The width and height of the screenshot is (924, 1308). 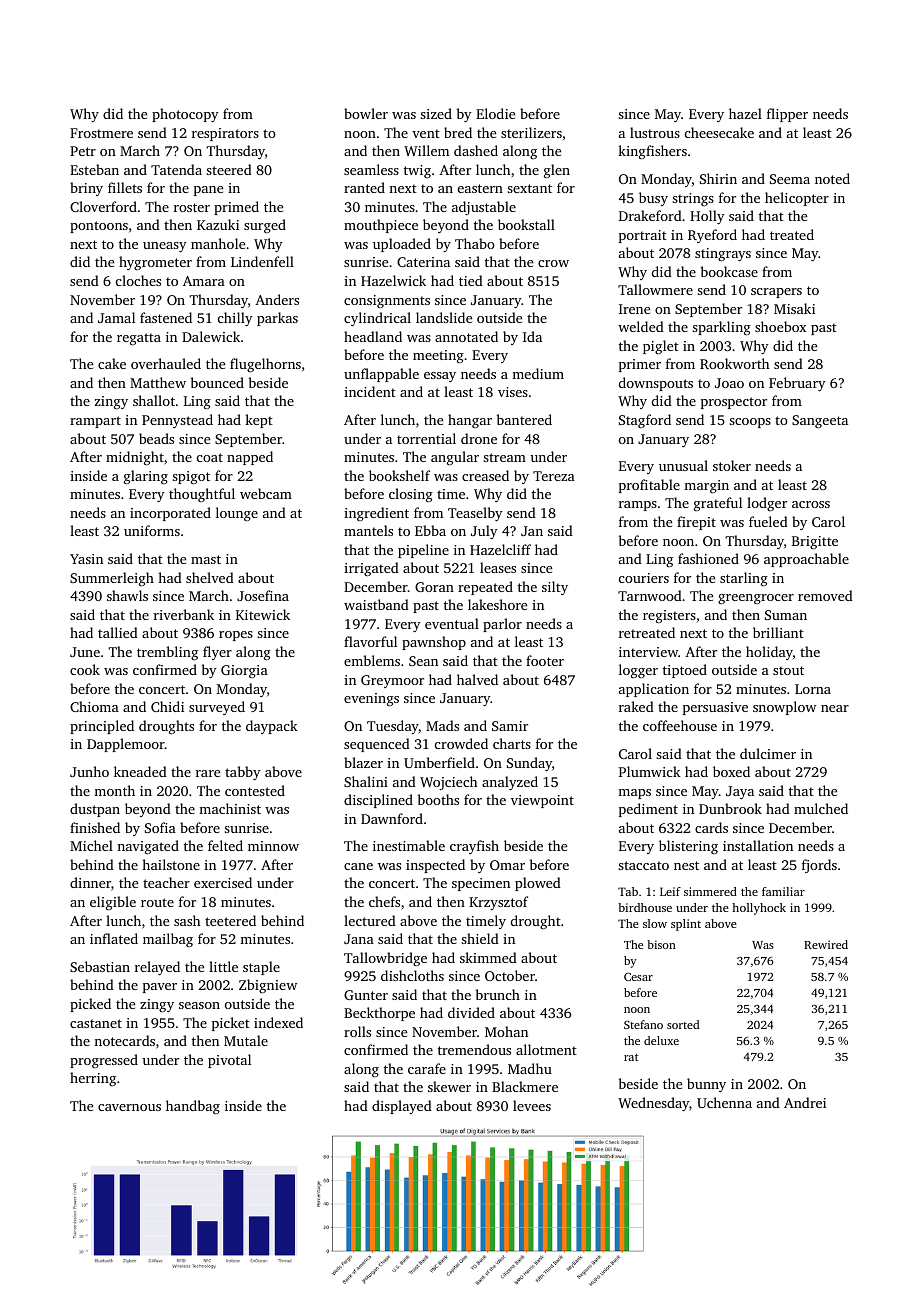 I want to click on Andrei, so click(x=805, y=1102).
